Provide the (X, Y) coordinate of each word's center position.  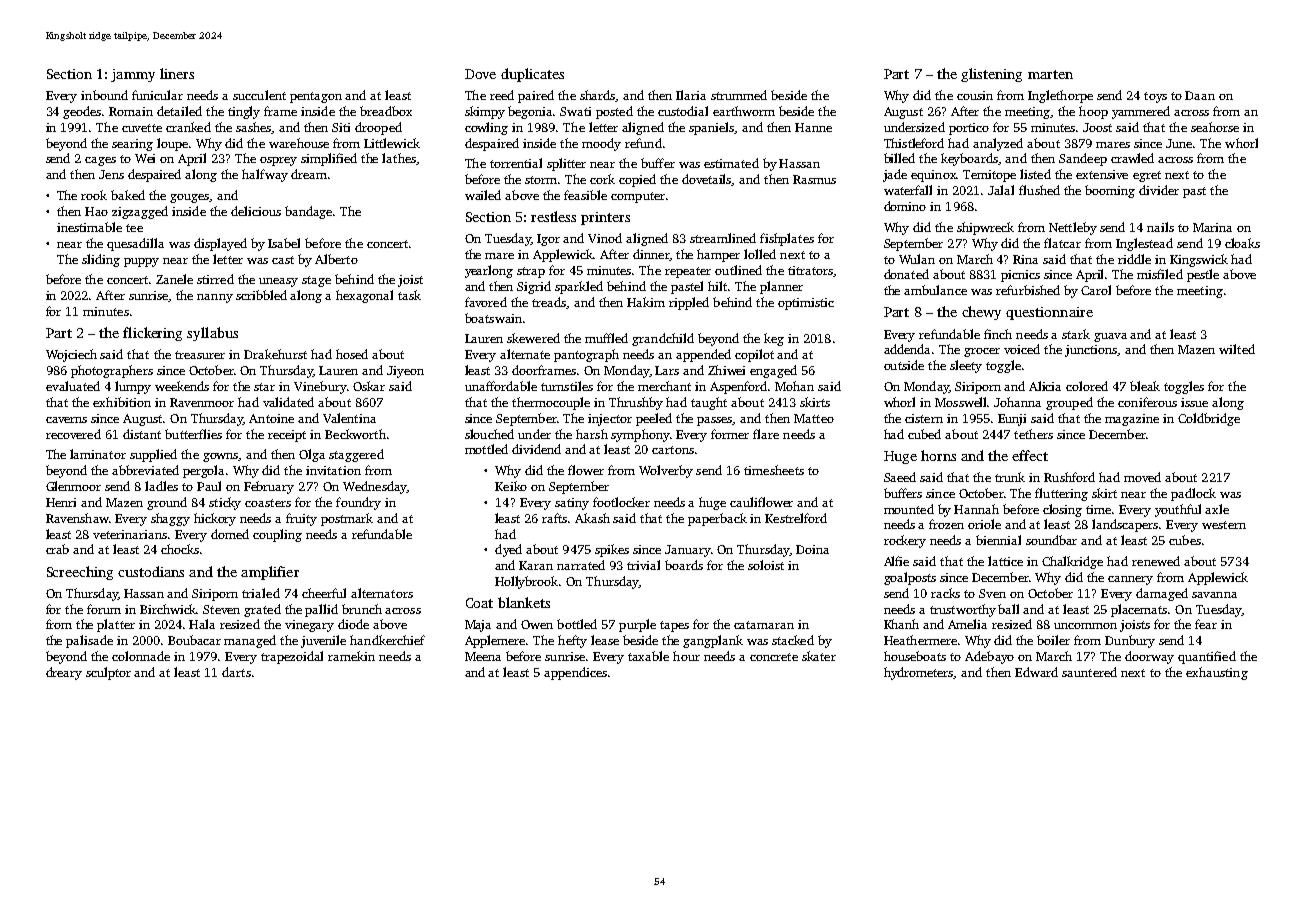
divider (1159, 190)
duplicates (532, 75)
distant (142, 434)
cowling (486, 128)
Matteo (814, 418)
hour (686, 656)
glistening (991, 75)
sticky (225, 503)
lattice (1005, 561)
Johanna (1017, 402)
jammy (133, 75)
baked (128, 195)
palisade (89, 641)
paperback (717, 519)
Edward (1036, 672)
